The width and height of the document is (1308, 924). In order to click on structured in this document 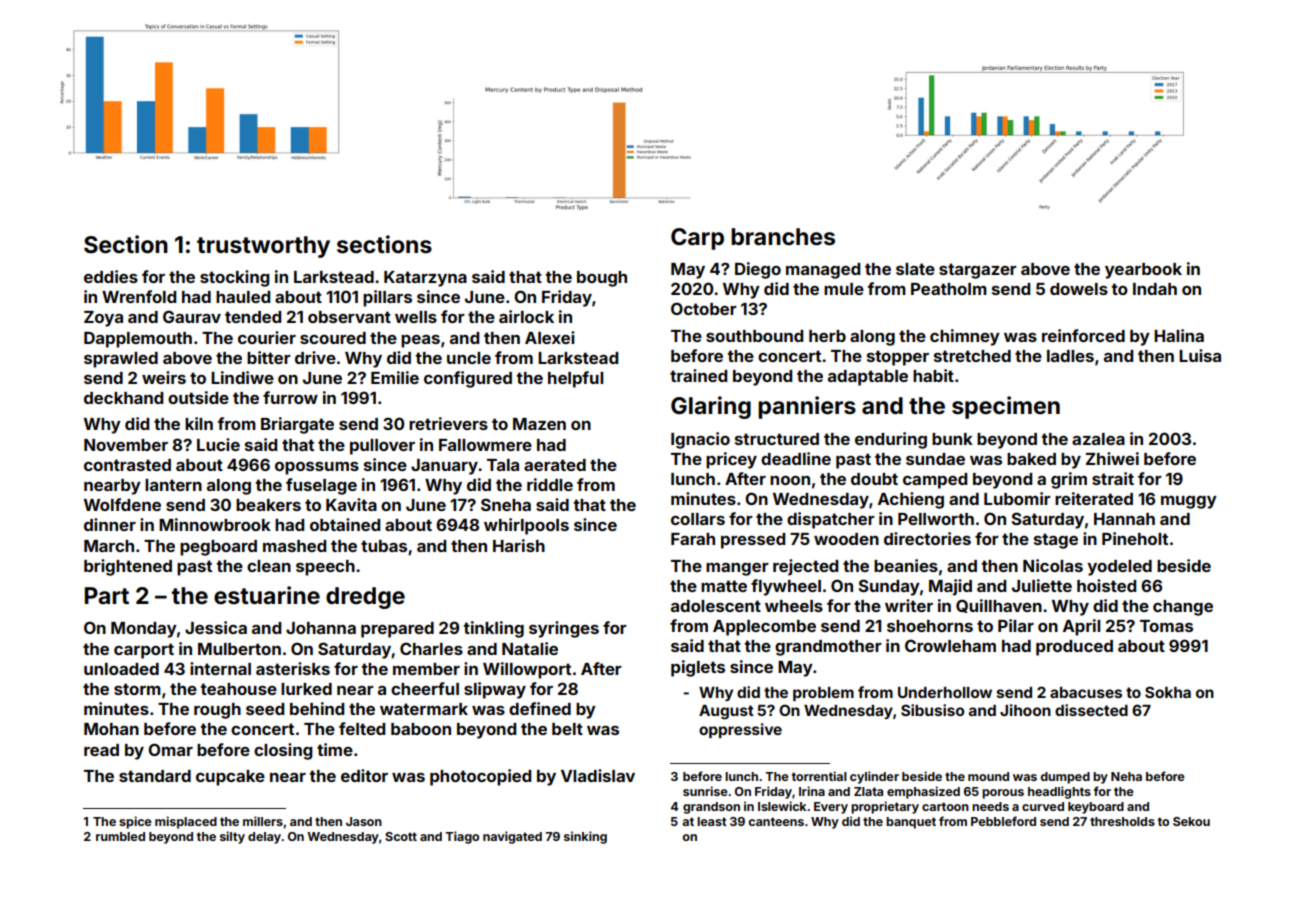, I will do `click(777, 439)`.
